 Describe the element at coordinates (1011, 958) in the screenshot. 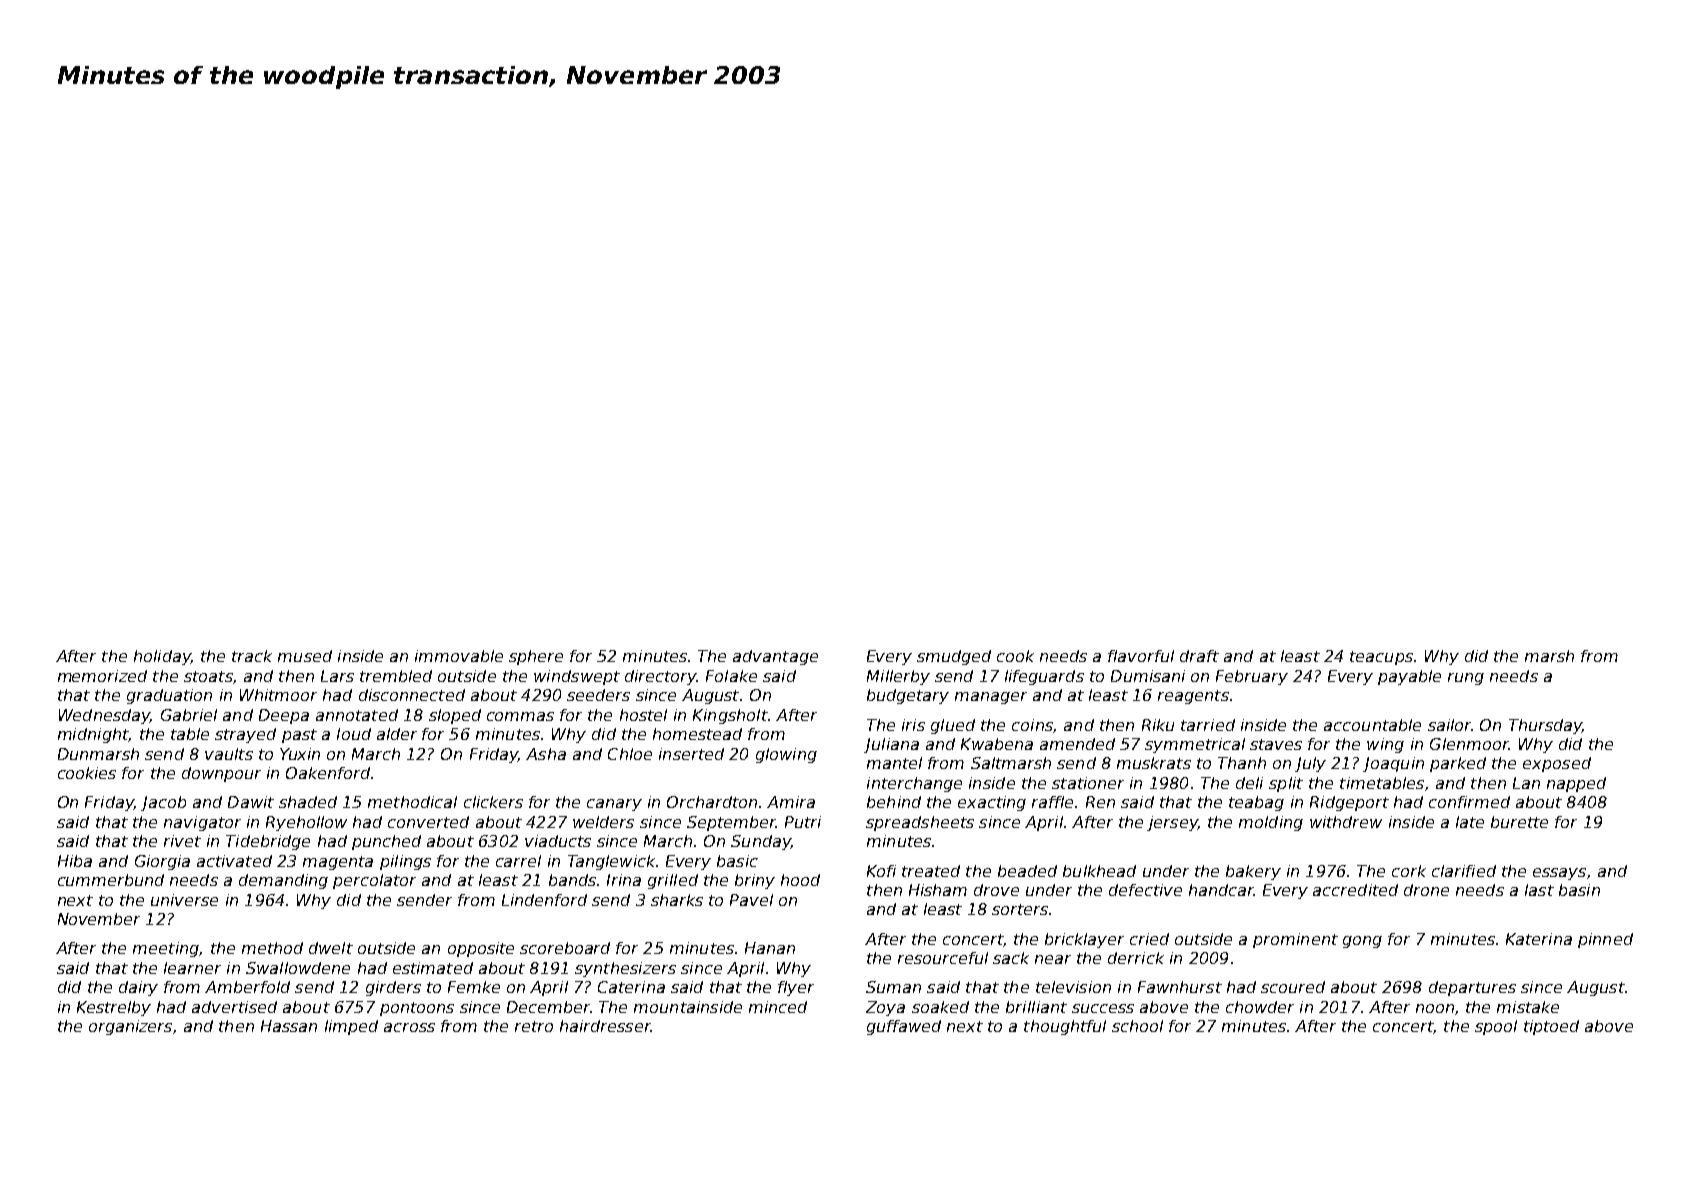

I see `sack` at that location.
